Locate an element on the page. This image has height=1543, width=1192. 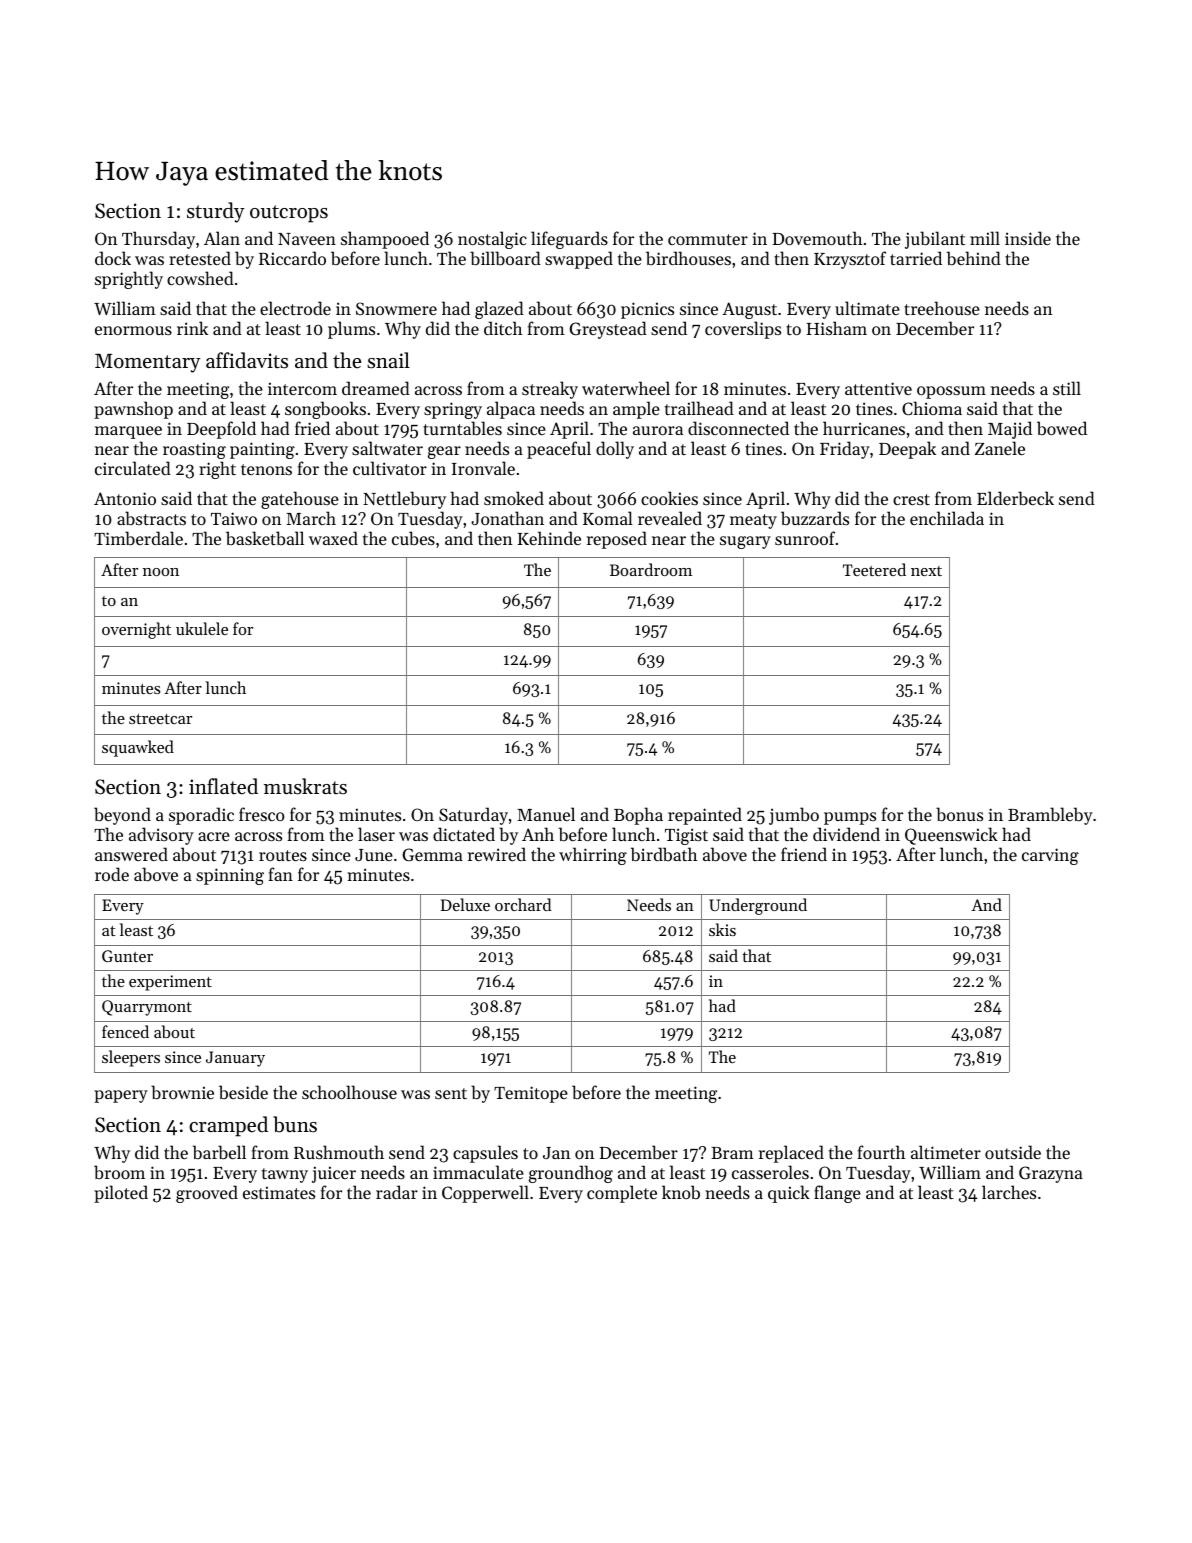
abstracts is located at coordinates (151, 518).
